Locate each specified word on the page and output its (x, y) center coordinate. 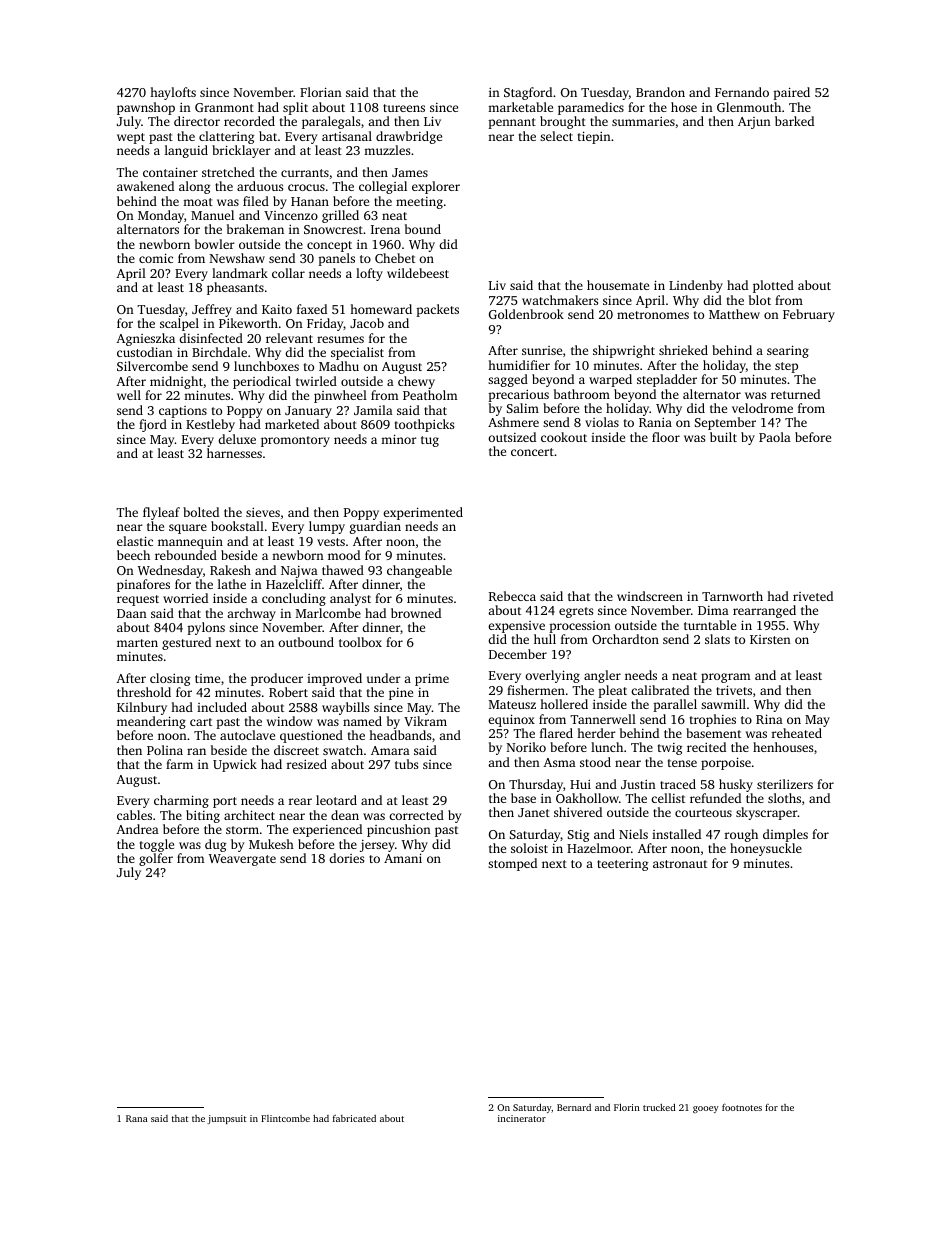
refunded (715, 798)
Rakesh (230, 570)
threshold (144, 692)
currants (305, 173)
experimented (423, 513)
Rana (137, 1118)
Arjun (754, 123)
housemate (618, 285)
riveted (813, 596)
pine (401, 694)
